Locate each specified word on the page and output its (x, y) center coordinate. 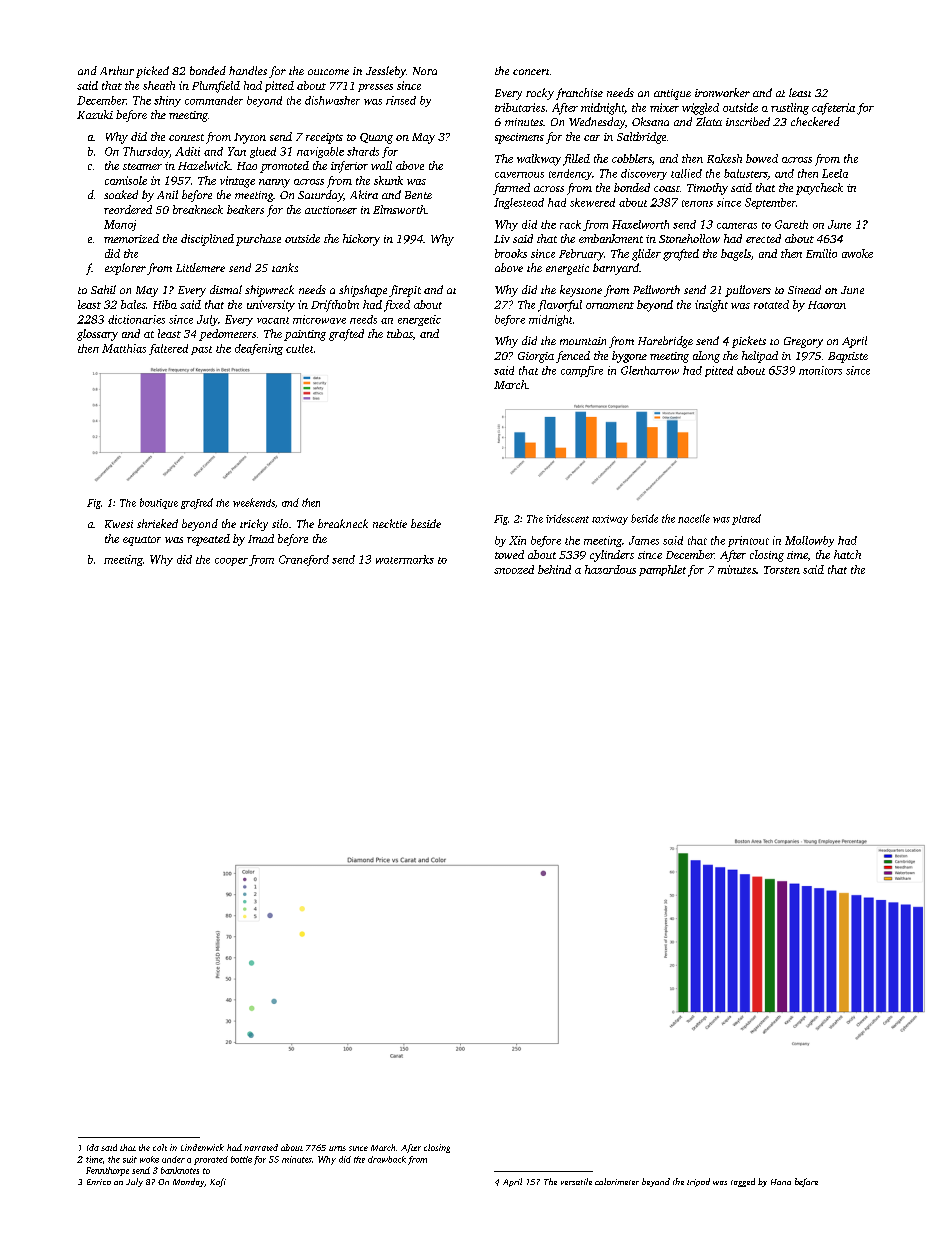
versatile (576, 1181)
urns (337, 1148)
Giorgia (536, 357)
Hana (781, 1182)
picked (152, 72)
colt (160, 1147)
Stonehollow (689, 238)
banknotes (180, 1170)
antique (672, 94)
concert (531, 72)
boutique (159, 503)
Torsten (782, 570)
